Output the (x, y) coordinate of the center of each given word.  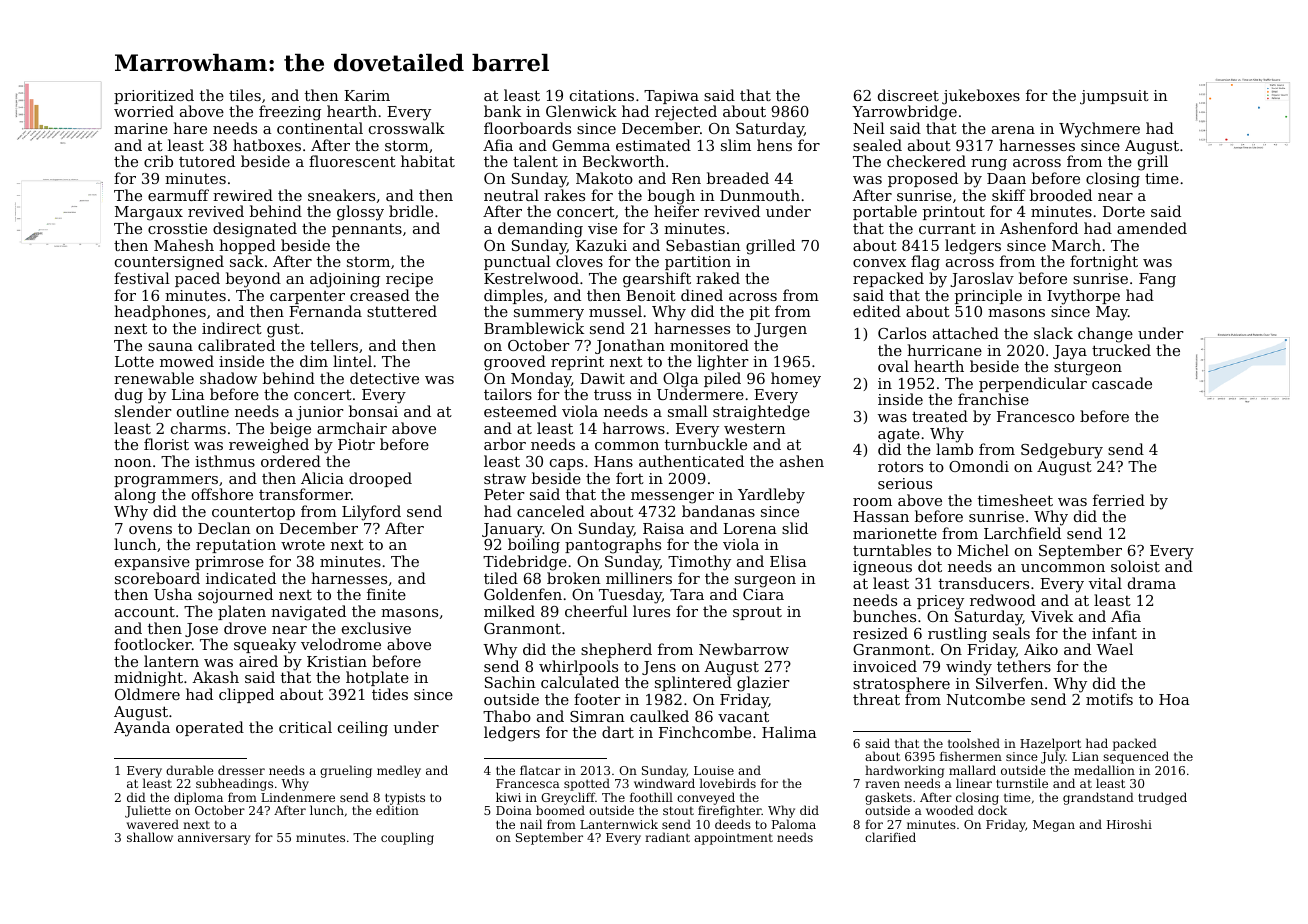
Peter (504, 494)
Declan (224, 528)
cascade (1122, 383)
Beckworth (624, 161)
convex (879, 263)
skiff (1009, 195)
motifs (1109, 699)
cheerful (596, 611)
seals (1011, 633)
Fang (1157, 280)
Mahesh (184, 245)
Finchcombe (705, 732)
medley (399, 771)
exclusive (376, 628)
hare (190, 128)
